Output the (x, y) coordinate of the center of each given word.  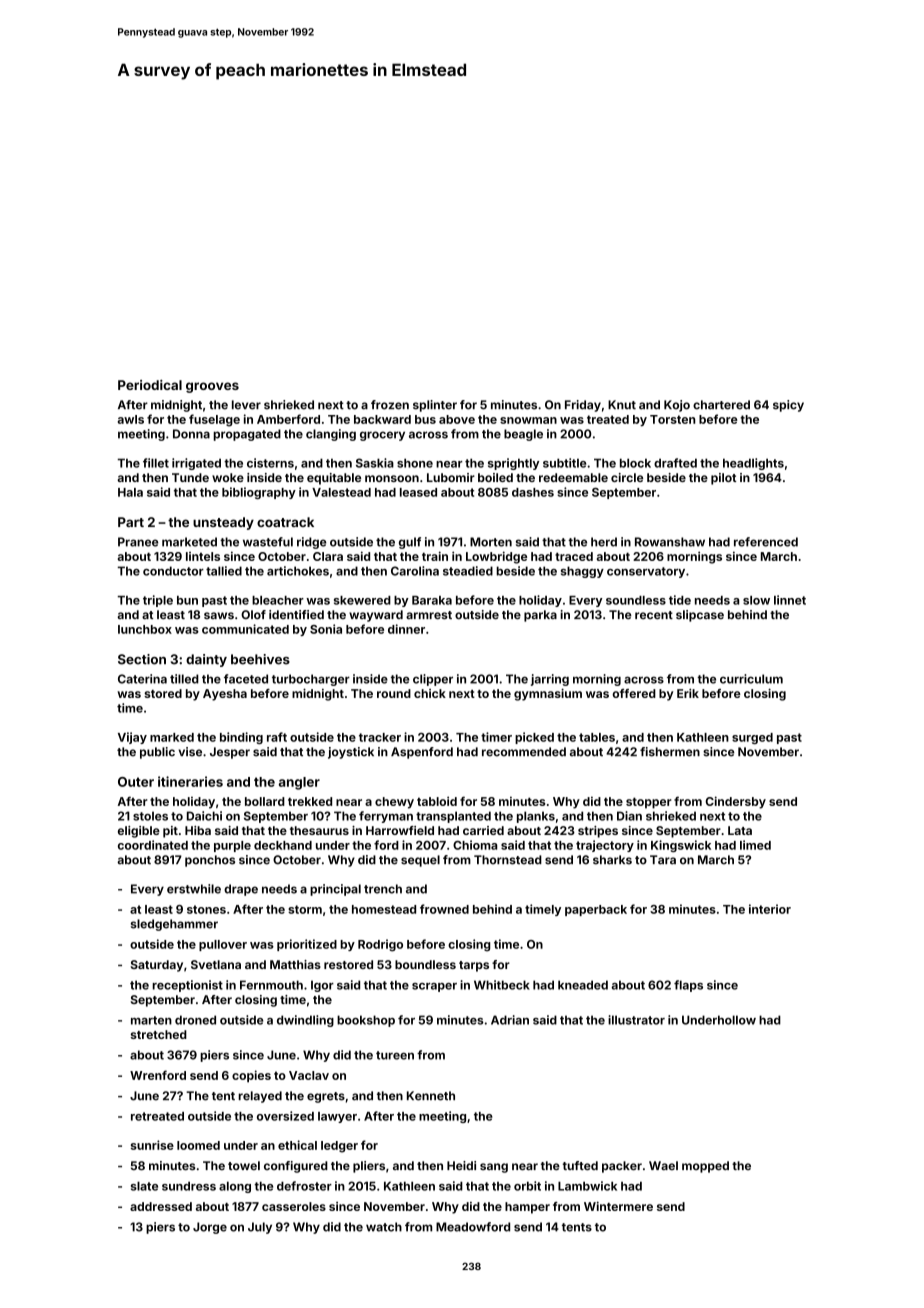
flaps (688, 986)
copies (251, 1076)
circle (627, 477)
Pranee (138, 542)
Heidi (461, 1165)
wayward (376, 616)
